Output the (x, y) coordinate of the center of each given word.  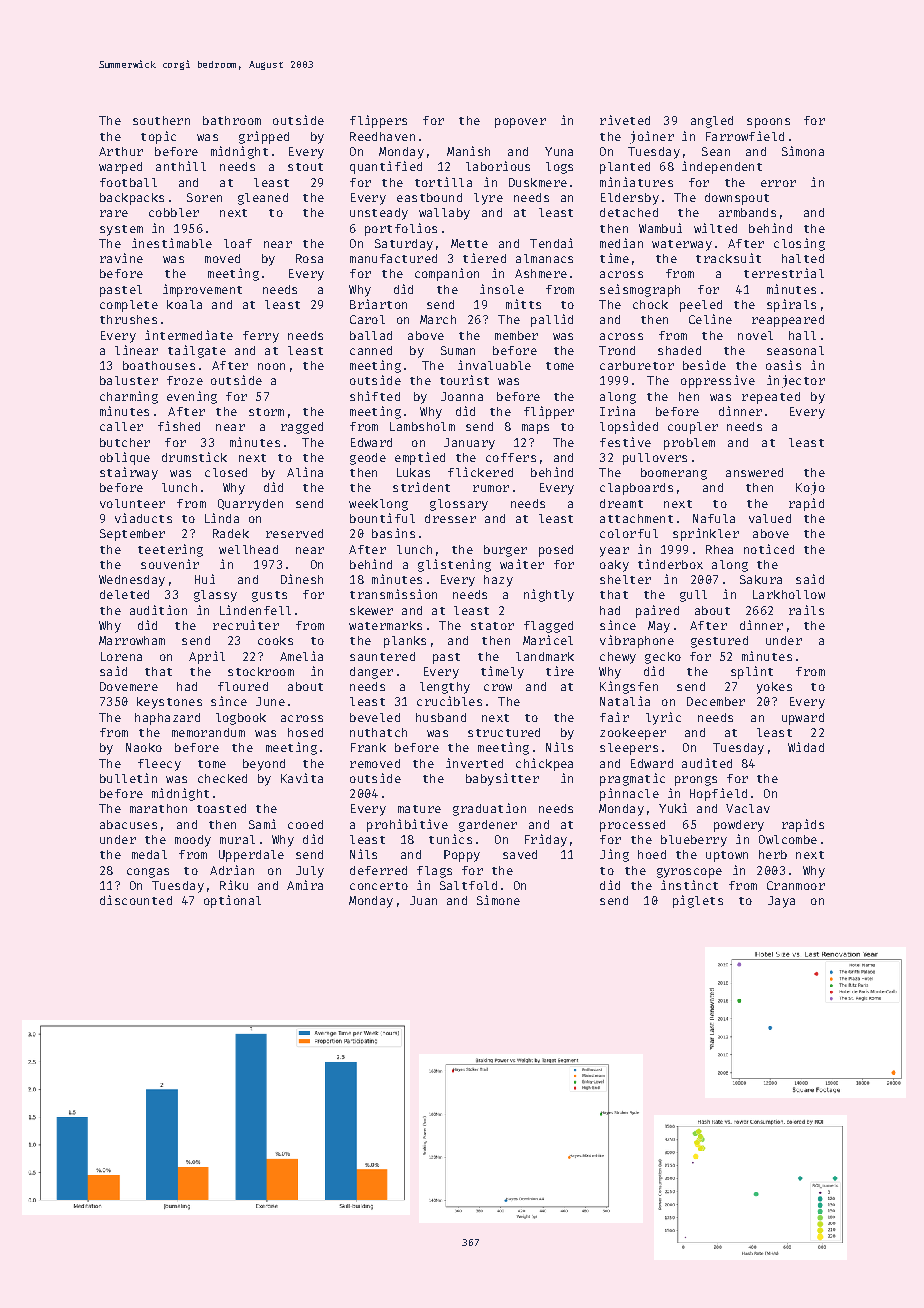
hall (802, 335)
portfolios (401, 229)
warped (120, 168)
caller (121, 426)
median (621, 243)
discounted (136, 900)
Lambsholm (422, 426)
